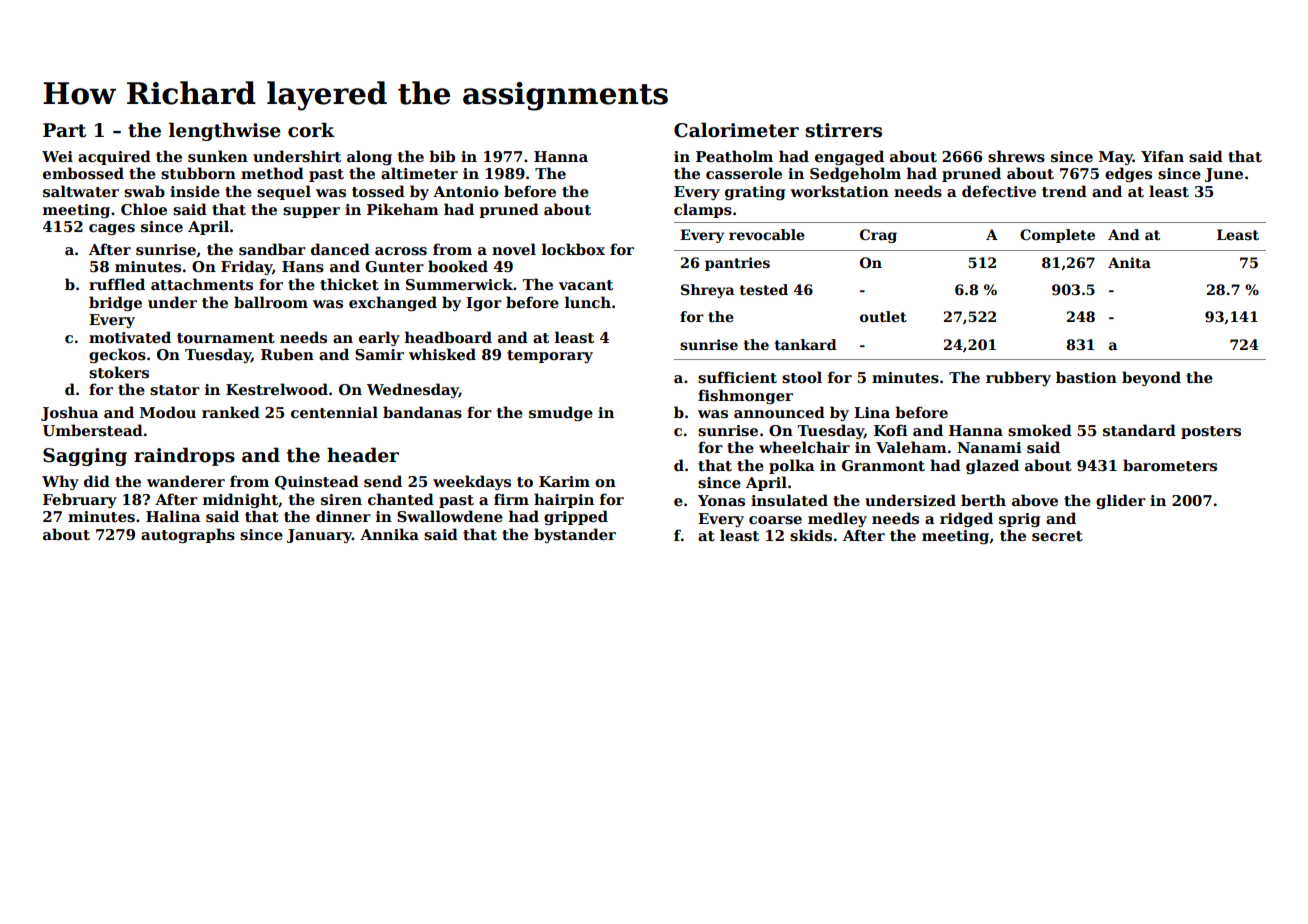 This screenshot has height=924, width=1308. I want to click on casserole, so click(744, 173).
